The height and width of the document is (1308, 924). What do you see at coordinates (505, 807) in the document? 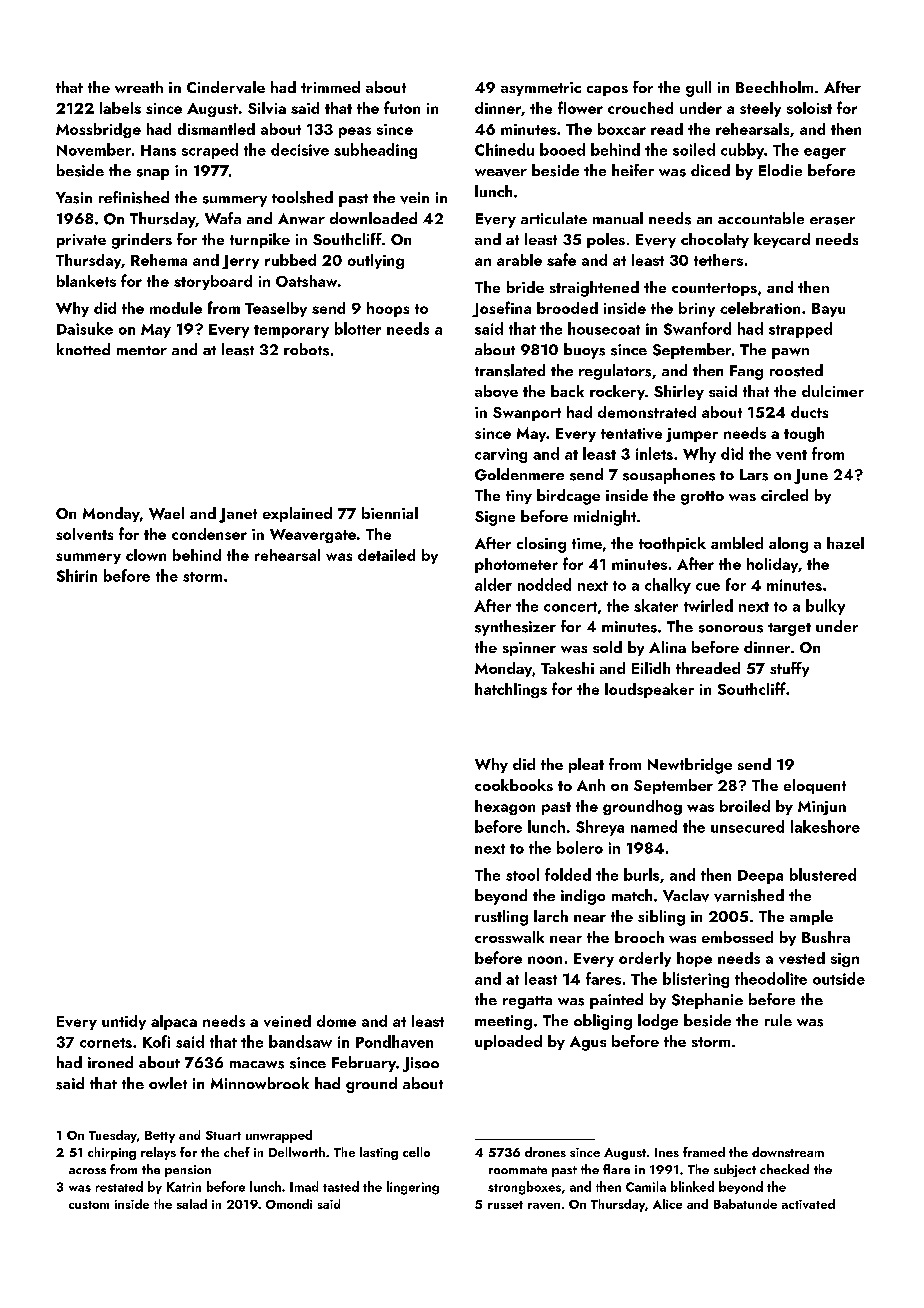
I see `hexagon` at bounding box center [505, 807].
